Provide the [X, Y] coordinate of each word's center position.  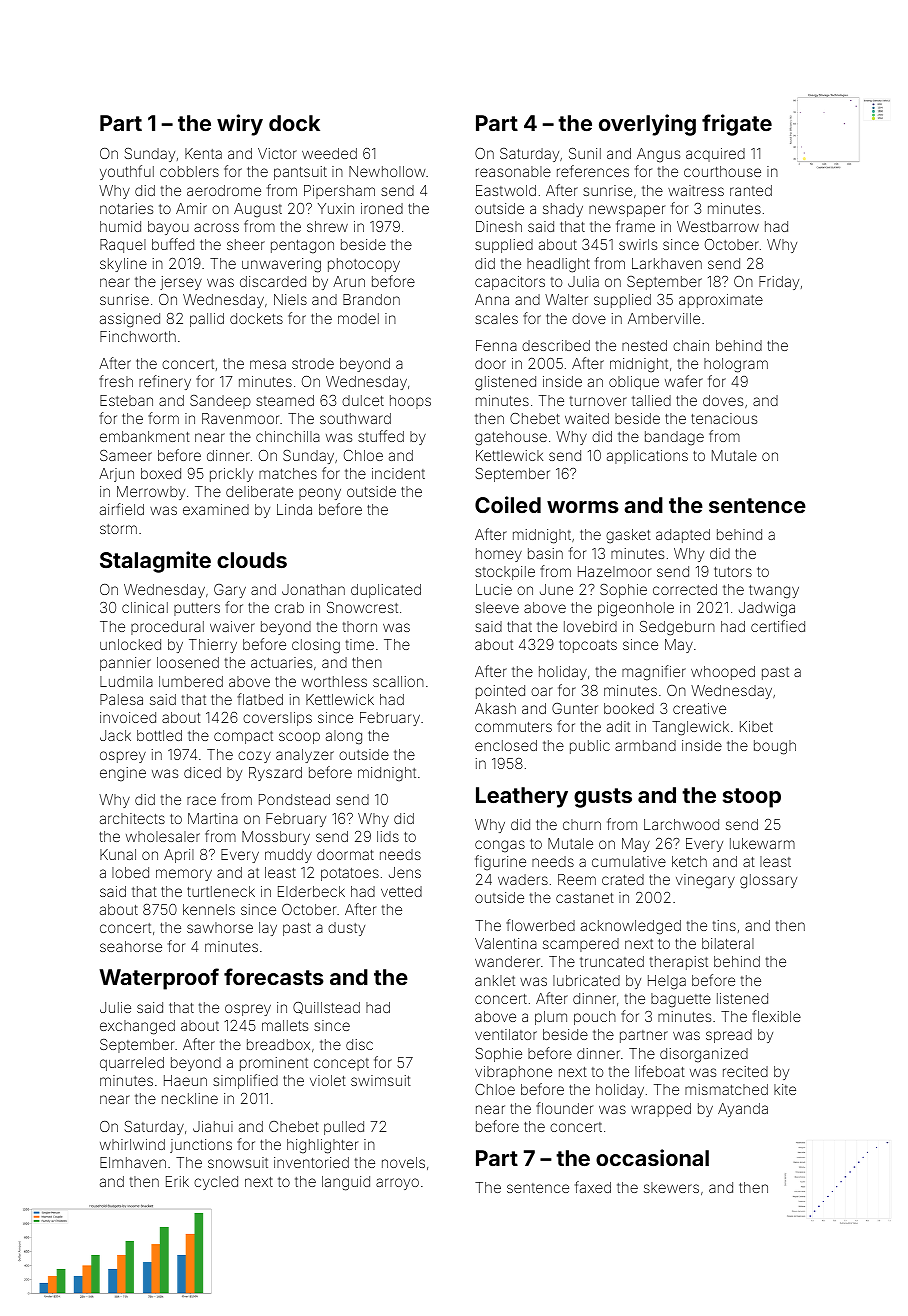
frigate [737, 125]
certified [778, 626]
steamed [285, 400]
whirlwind [132, 1144]
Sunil [585, 153]
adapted [683, 536]
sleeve [497, 607]
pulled [344, 1128]
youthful [127, 172]
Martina [213, 818]
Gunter [575, 708]
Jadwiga [767, 609]
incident [398, 473]
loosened [188, 662]
